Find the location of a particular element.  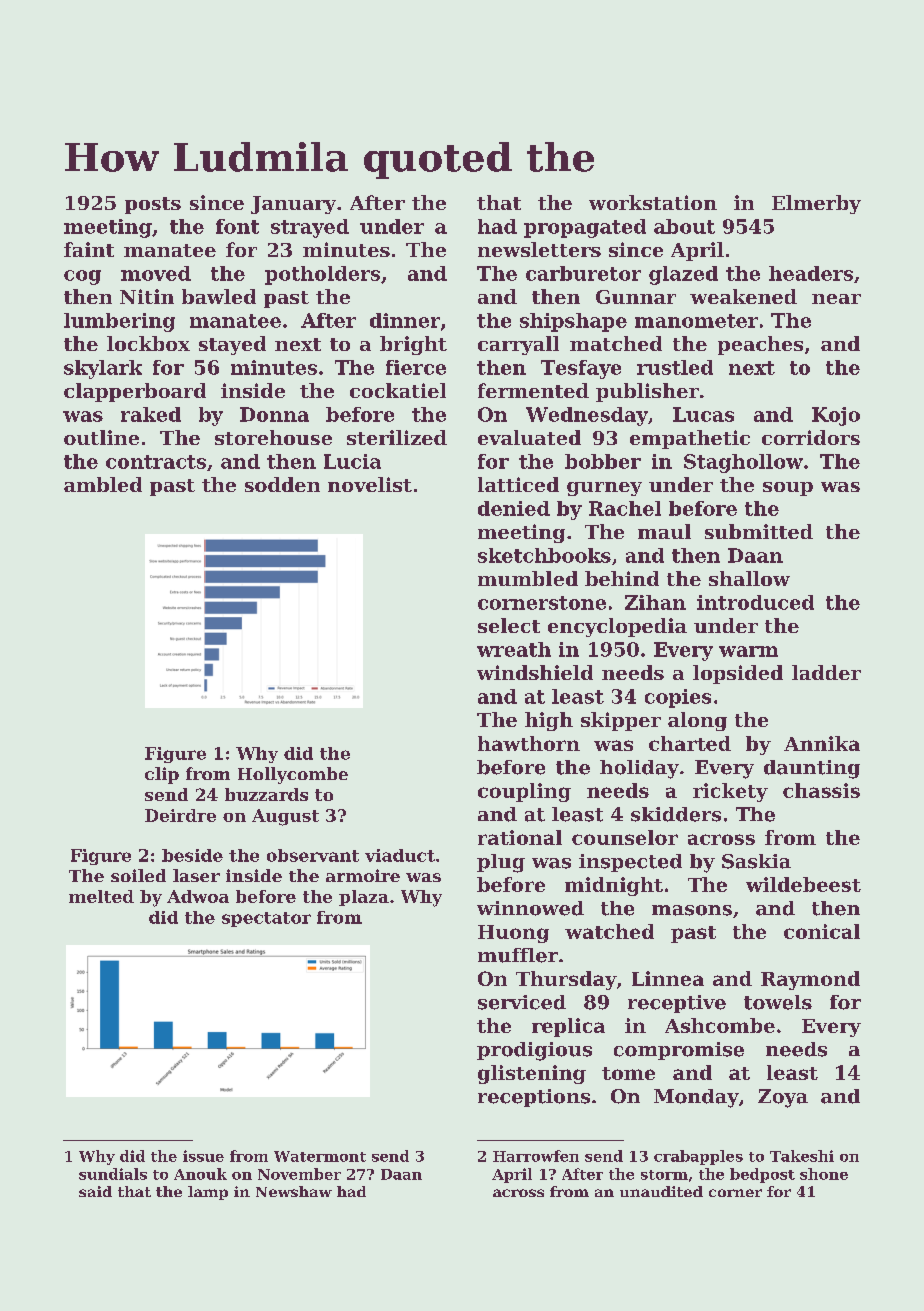

clip is located at coordinates (162, 775).
